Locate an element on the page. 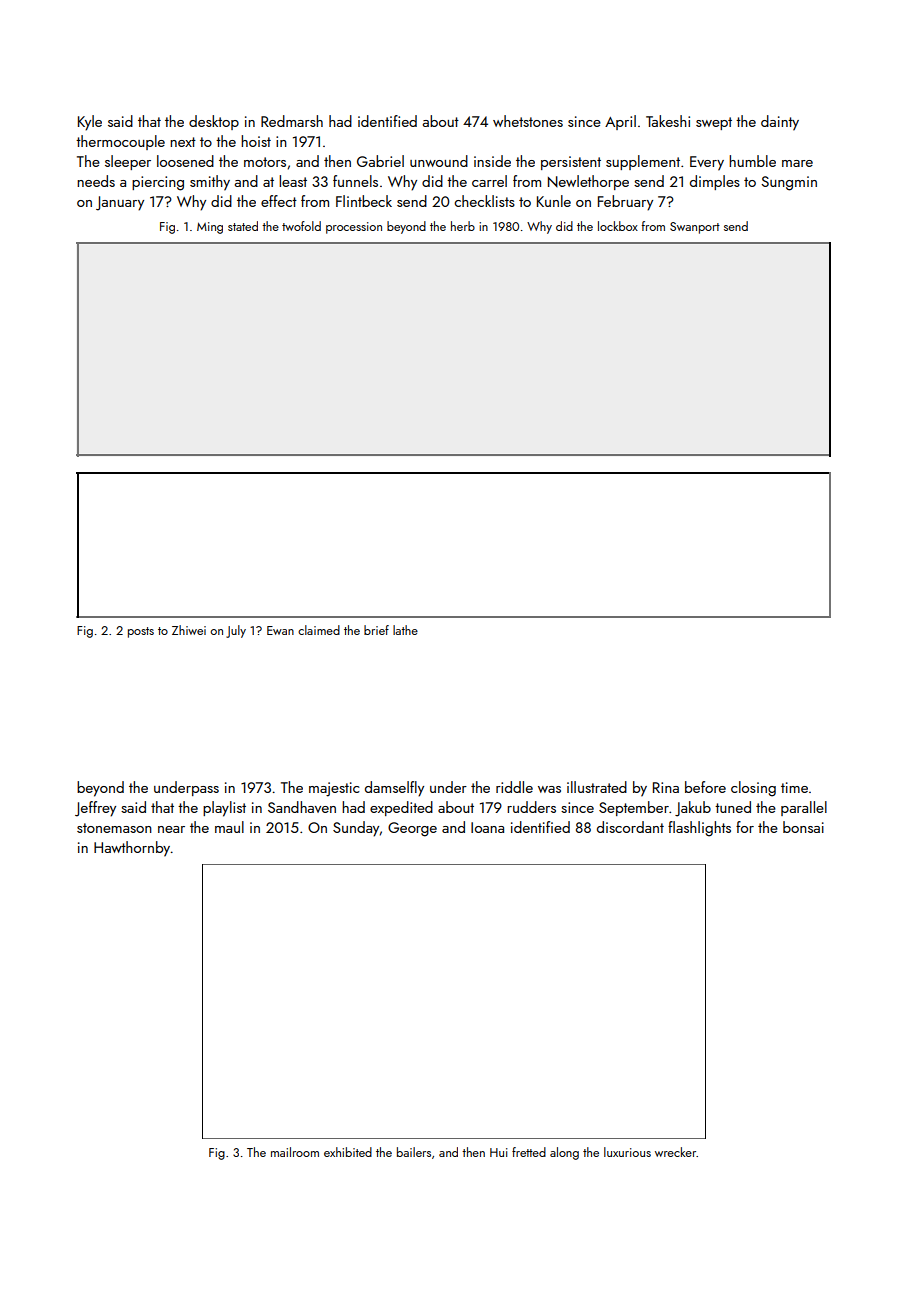 The image size is (908, 1316). herb is located at coordinates (463, 226).
